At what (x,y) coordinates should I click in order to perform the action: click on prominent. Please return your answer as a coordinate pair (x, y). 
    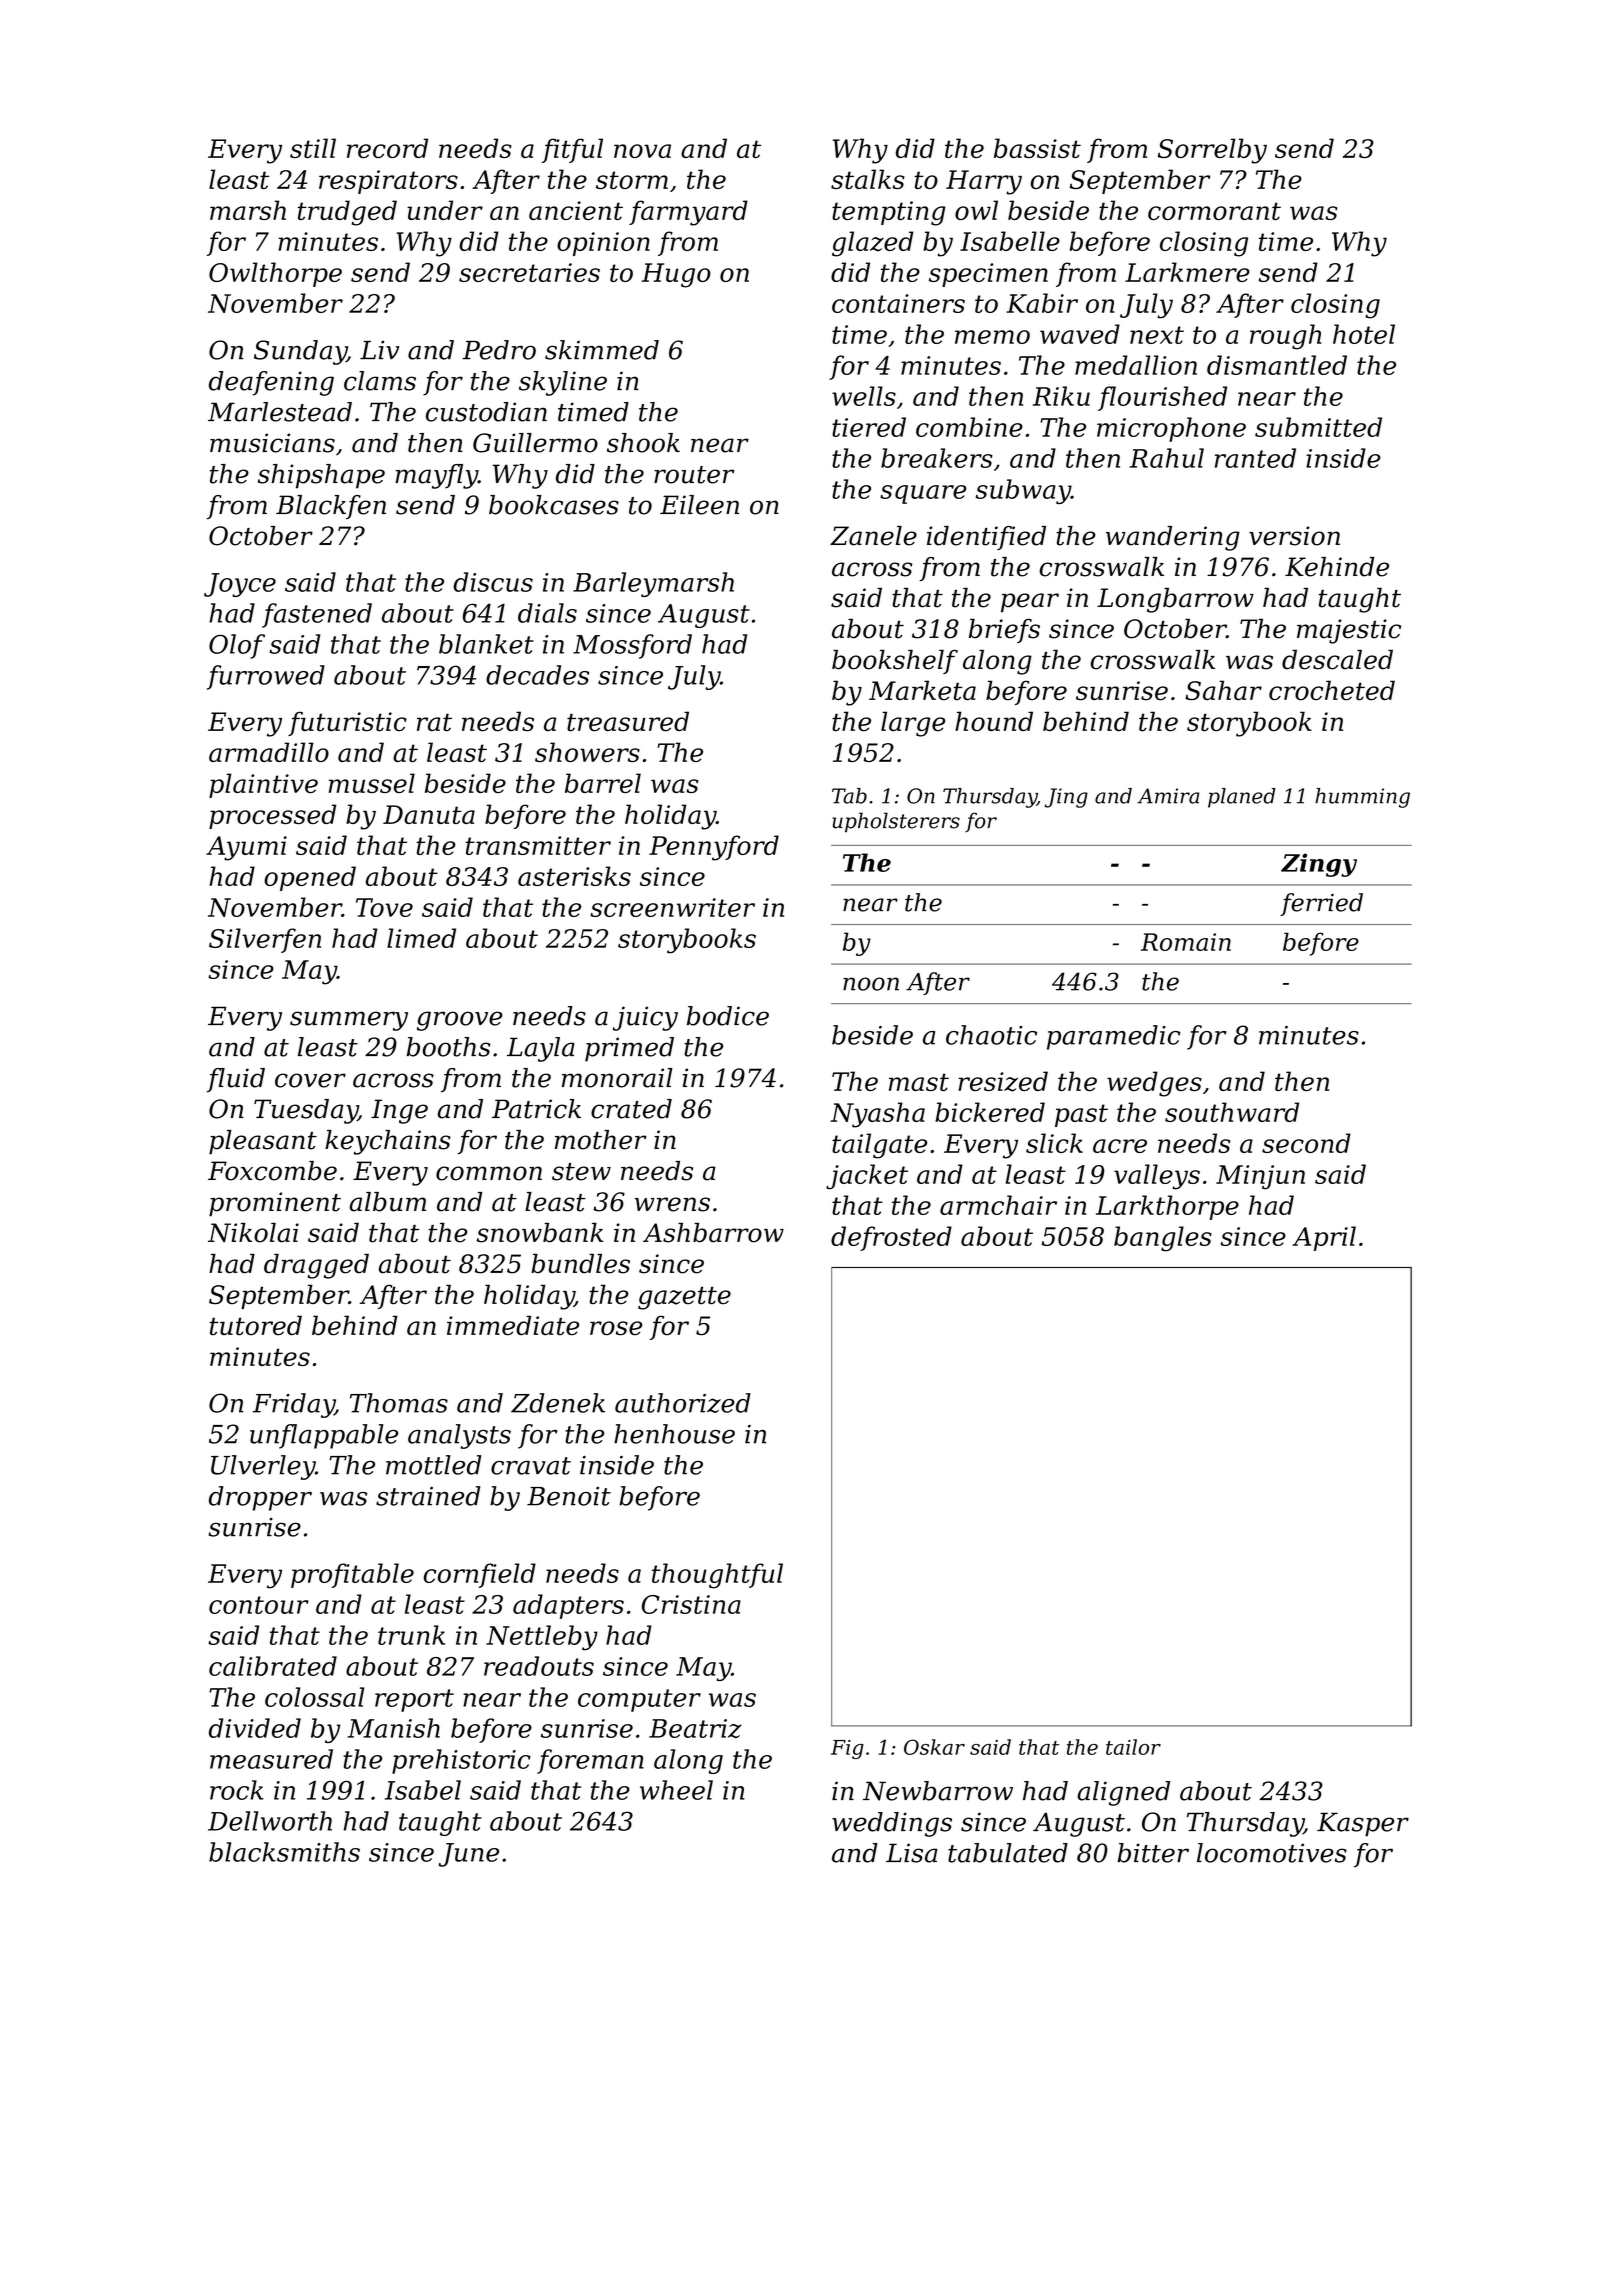
    Looking at the image, I should click on (275, 1204).
